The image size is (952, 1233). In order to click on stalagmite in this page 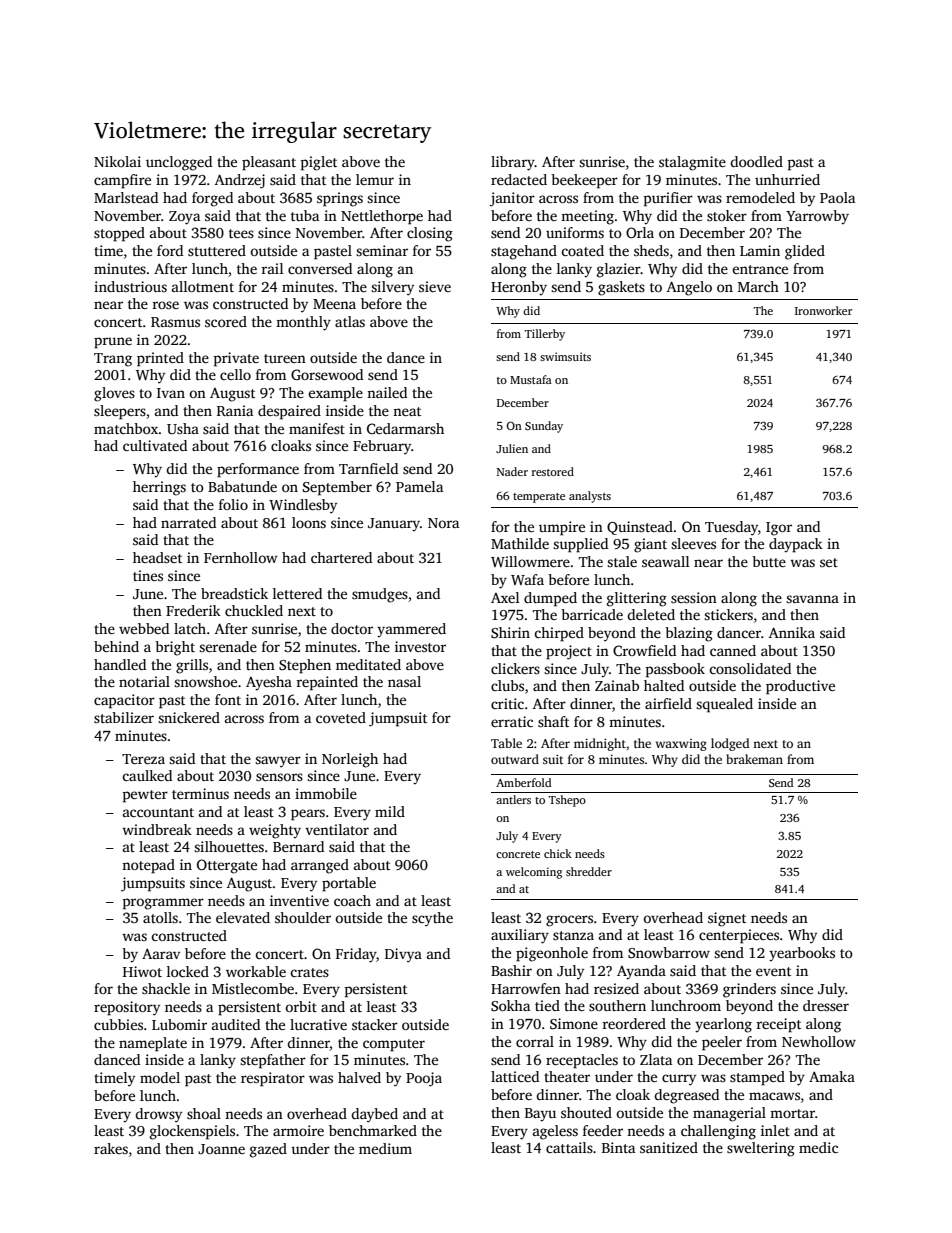, I will do `click(692, 163)`.
